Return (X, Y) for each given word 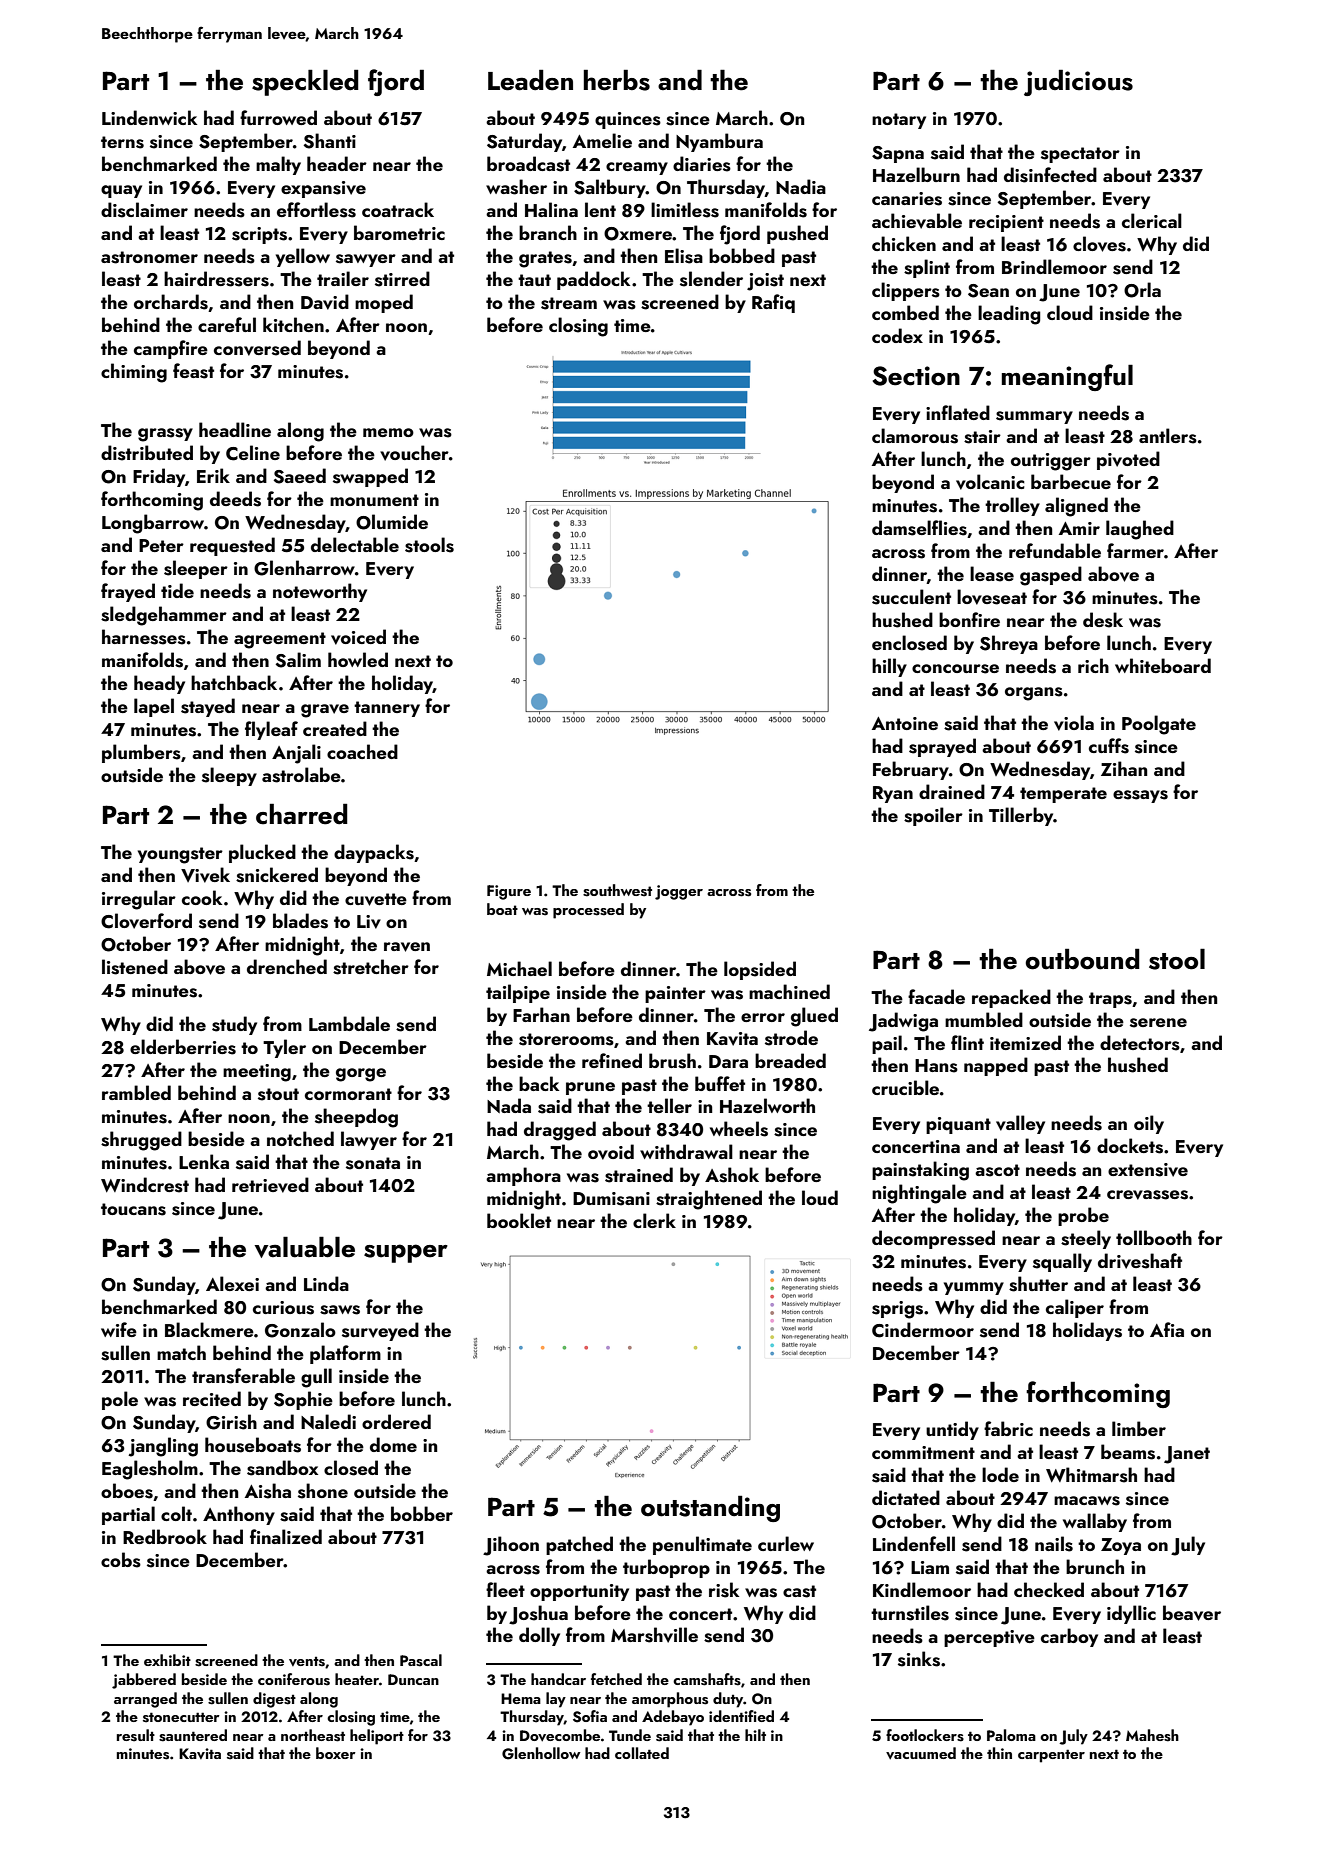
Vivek (205, 875)
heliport (377, 1737)
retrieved (270, 1185)
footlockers (925, 1735)
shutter (1038, 1284)
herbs (617, 80)
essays (1140, 796)
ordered (396, 1421)
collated (642, 1753)
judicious (1078, 83)
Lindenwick (149, 117)
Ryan (893, 794)
